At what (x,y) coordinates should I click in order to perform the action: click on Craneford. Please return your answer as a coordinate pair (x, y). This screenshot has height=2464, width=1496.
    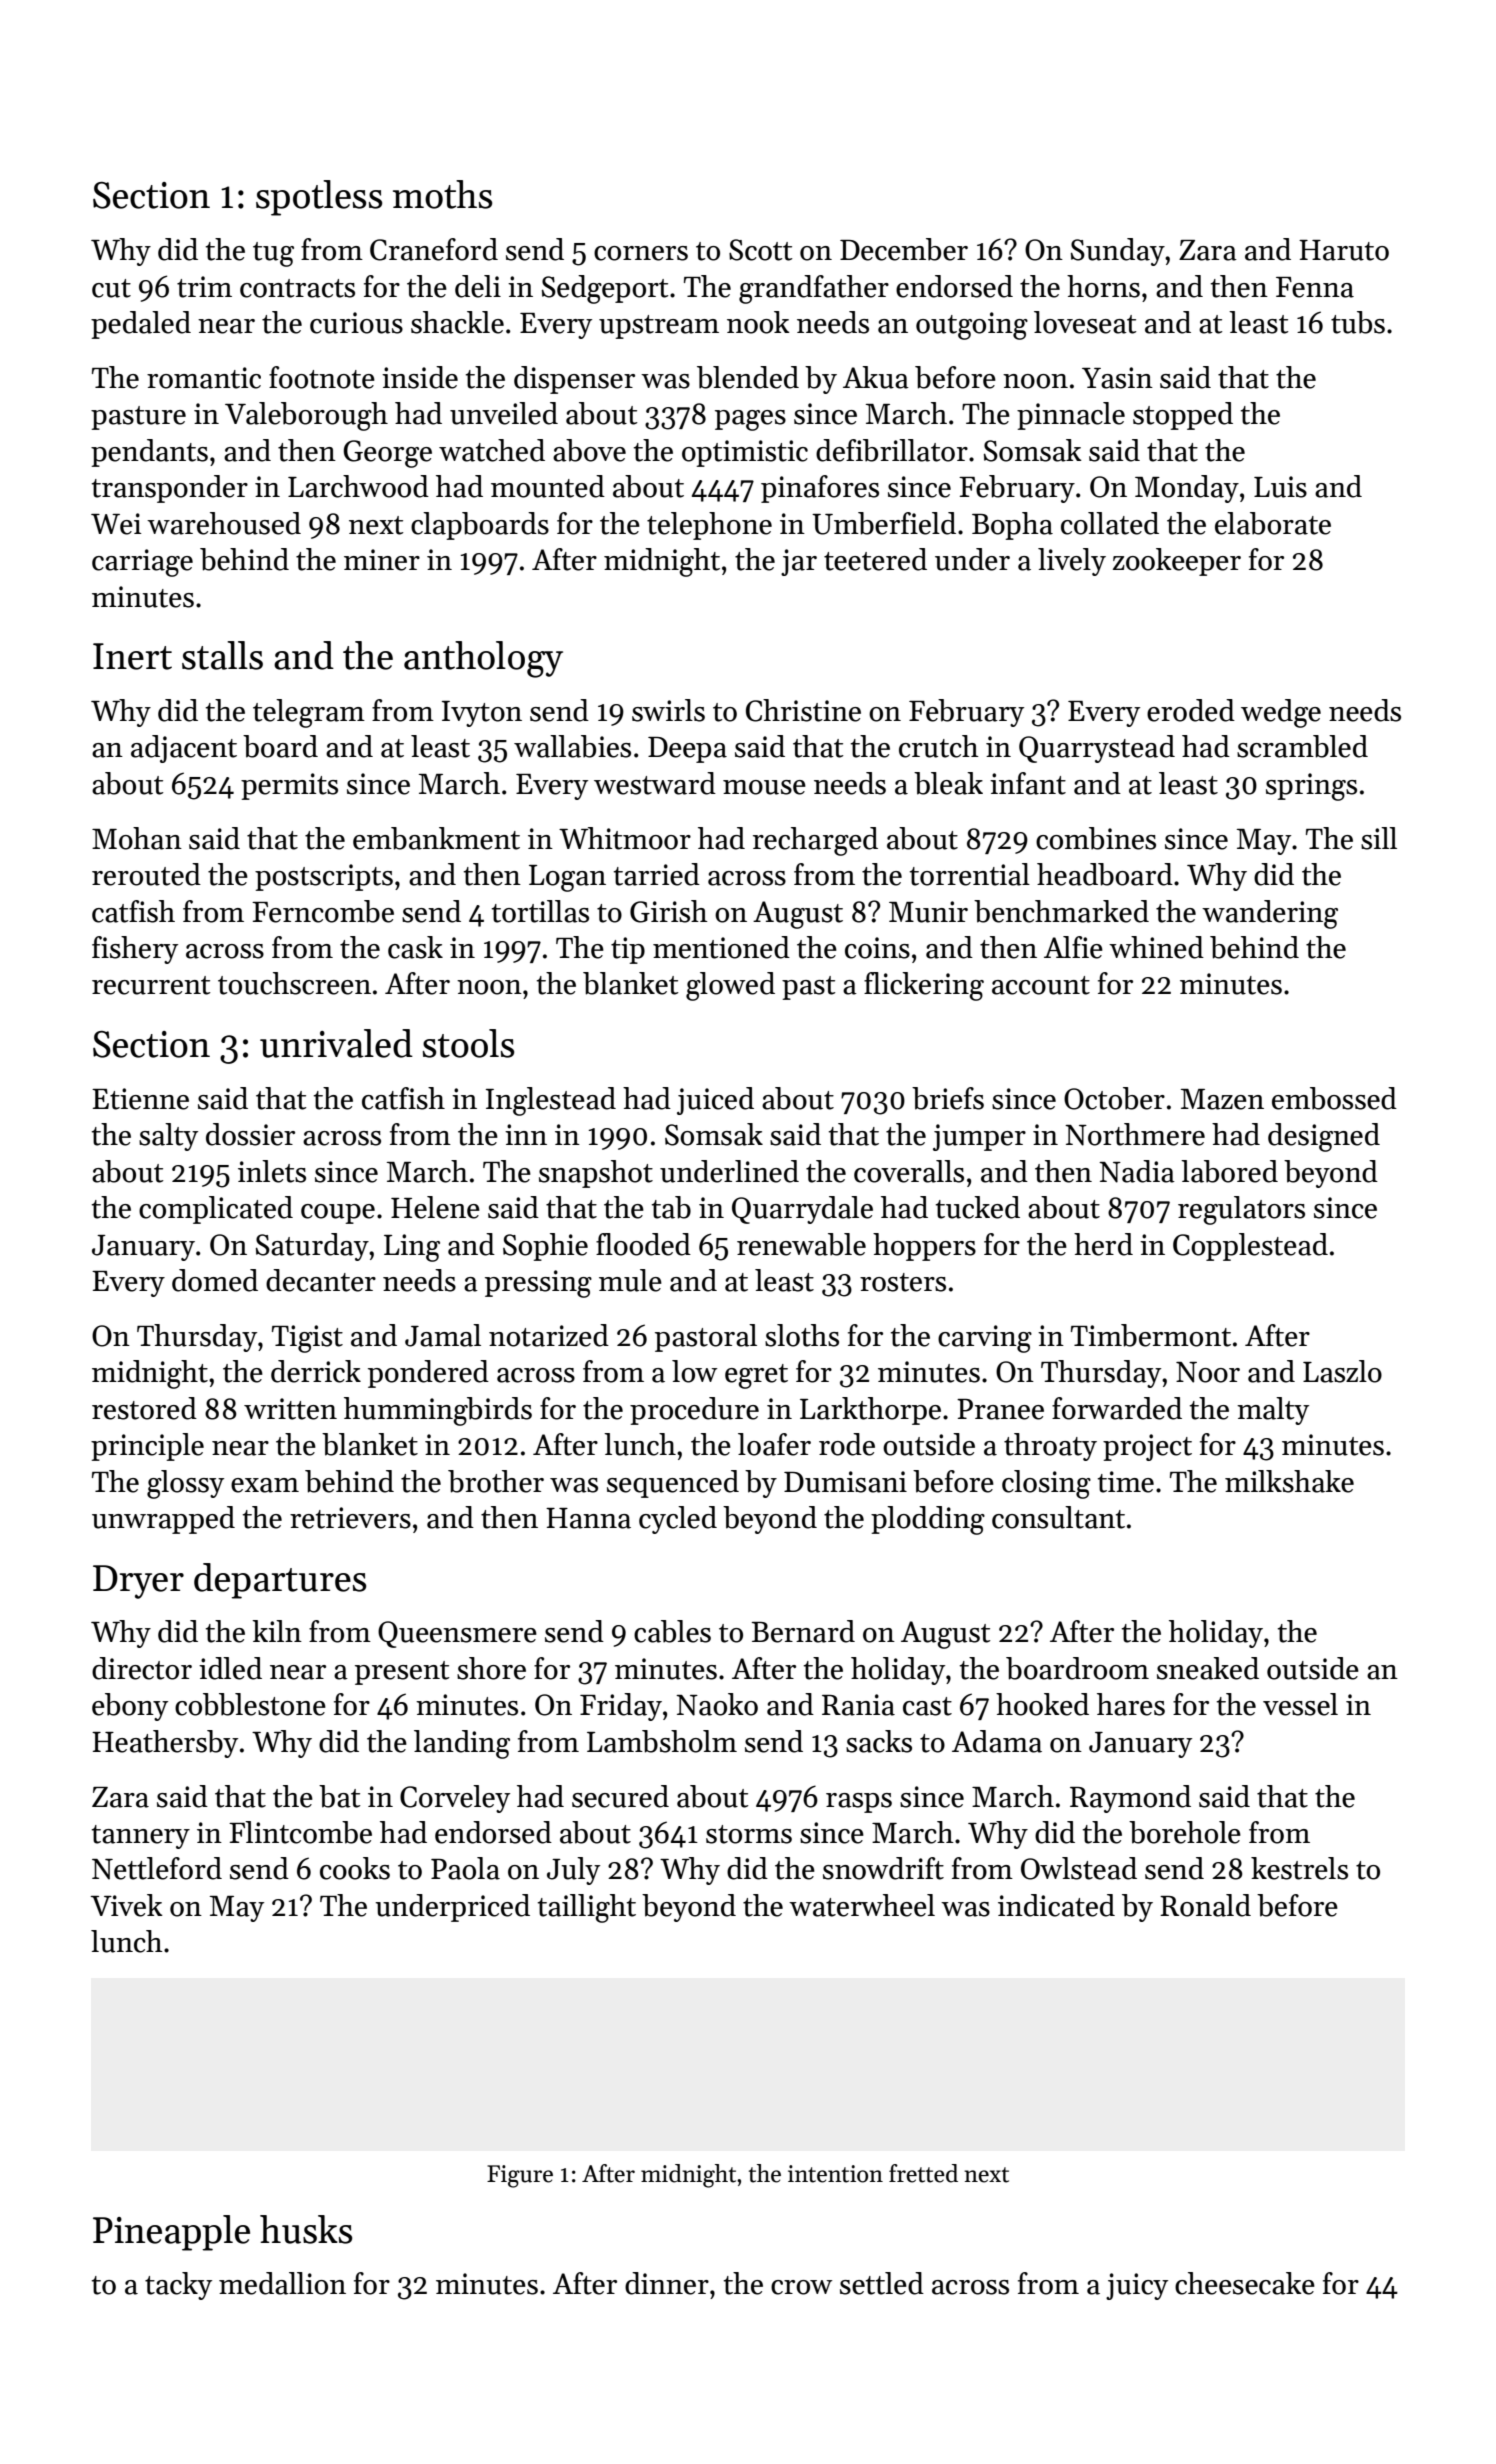
    Looking at the image, I should click on (434, 249).
